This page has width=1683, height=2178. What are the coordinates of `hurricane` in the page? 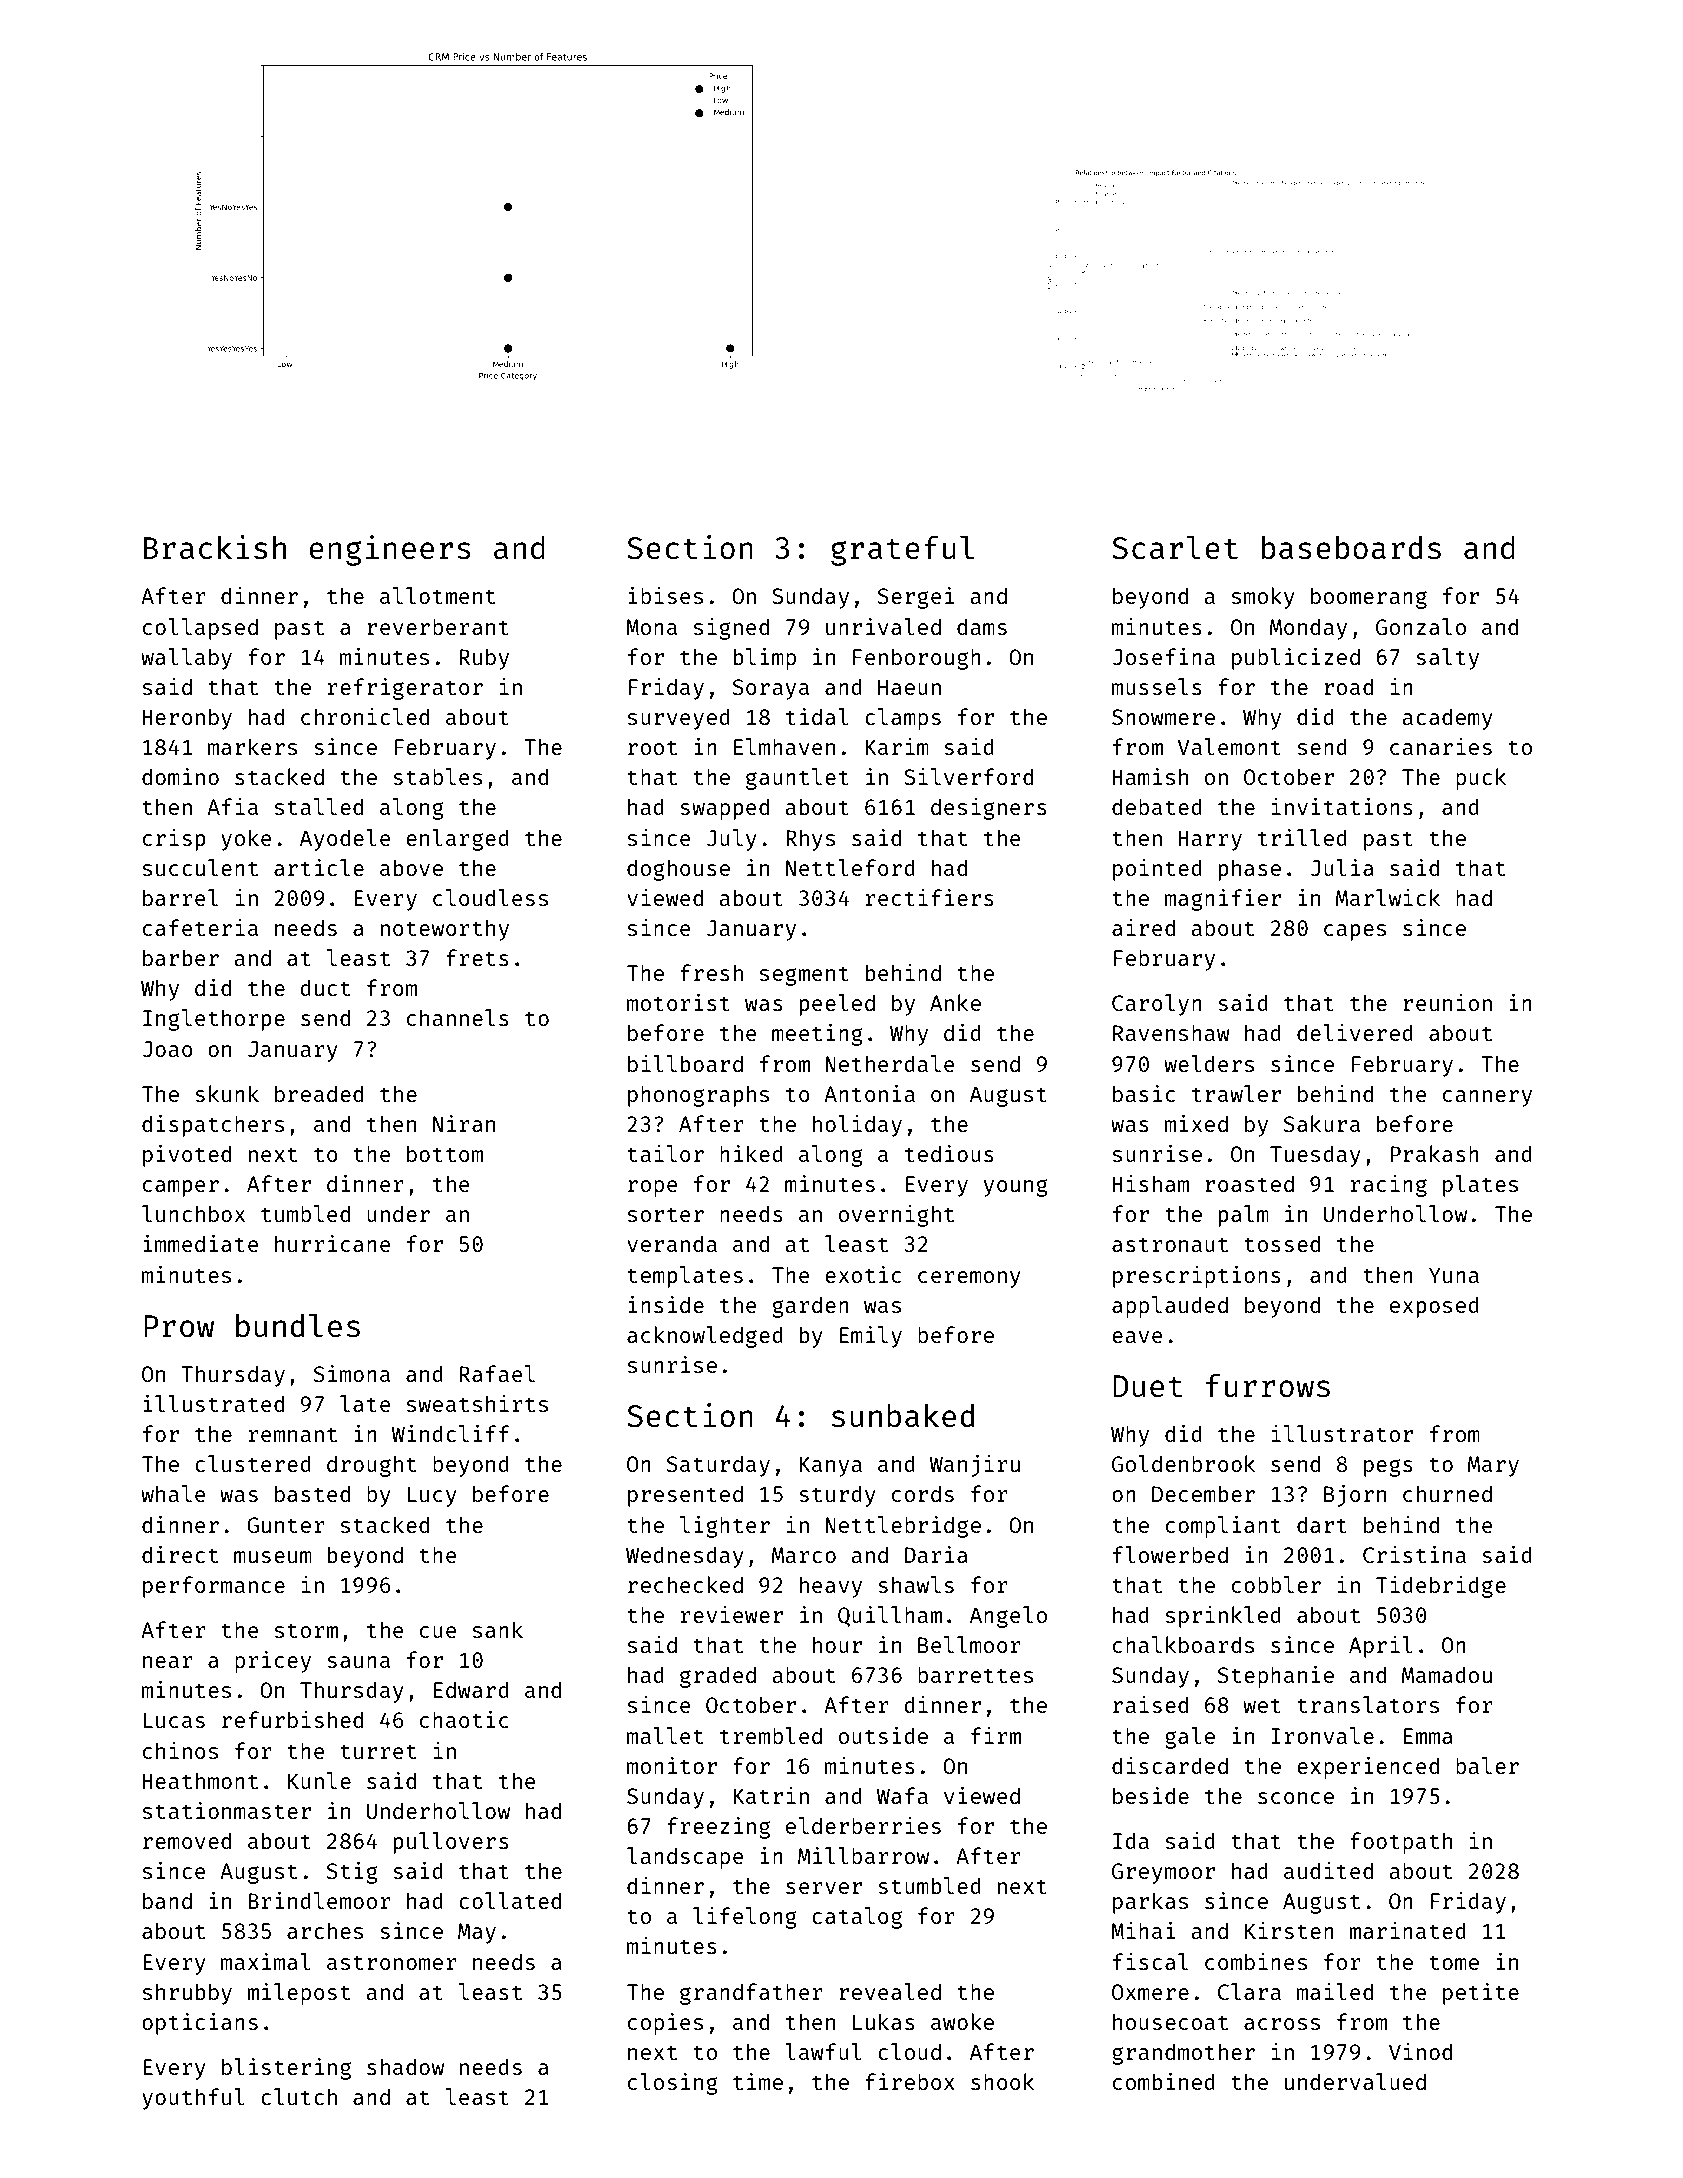 It's located at (332, 1243).
